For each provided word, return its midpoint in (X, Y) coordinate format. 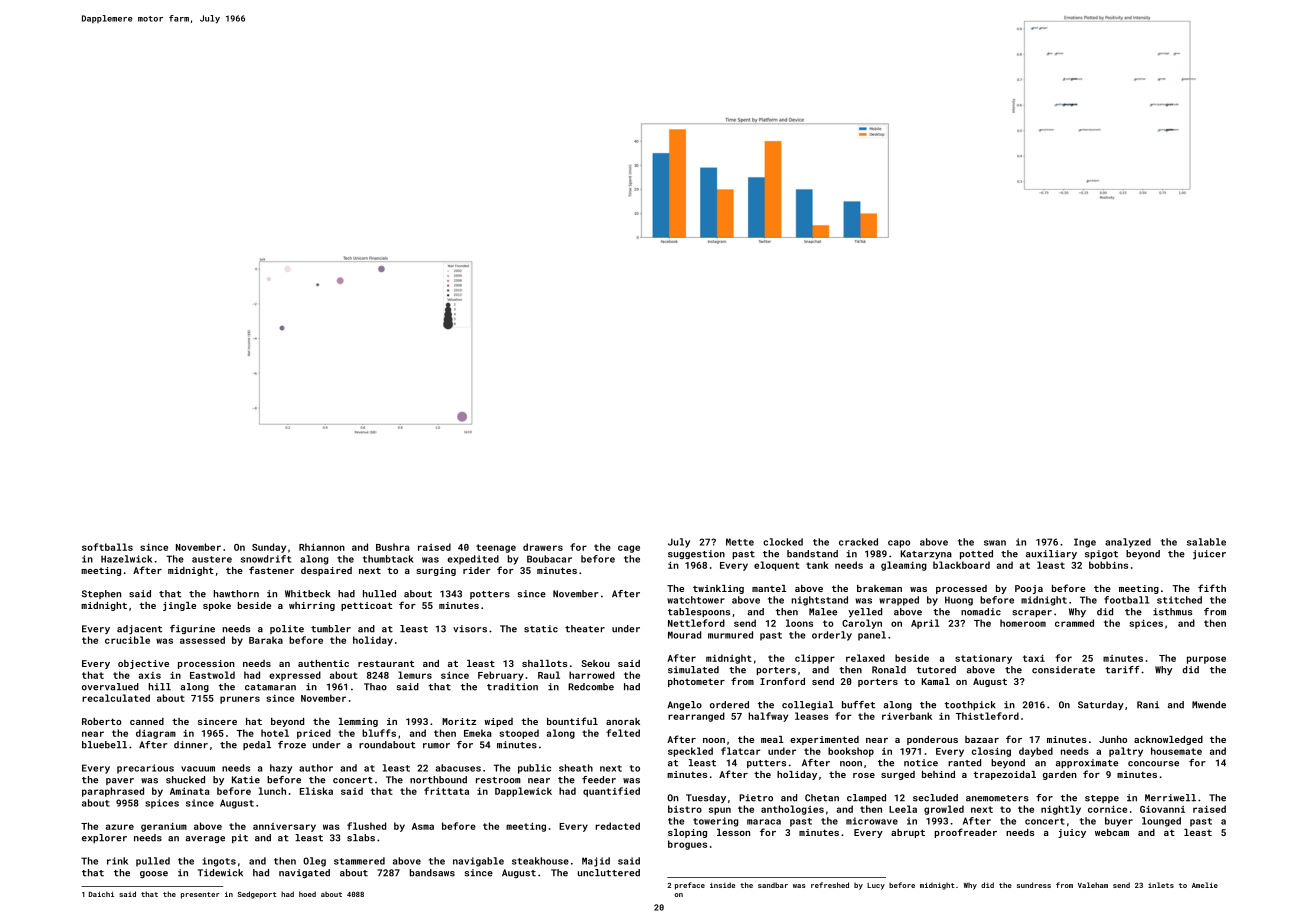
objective (143, 664)
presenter (200, 895)
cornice (1107, 809)
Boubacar (549, 559)
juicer (1209, 555)
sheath (576, 768)
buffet (858, 705)
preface (690, 886)
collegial (807, 705)
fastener (271, 570)
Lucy (876, 886)
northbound (438, 780)
